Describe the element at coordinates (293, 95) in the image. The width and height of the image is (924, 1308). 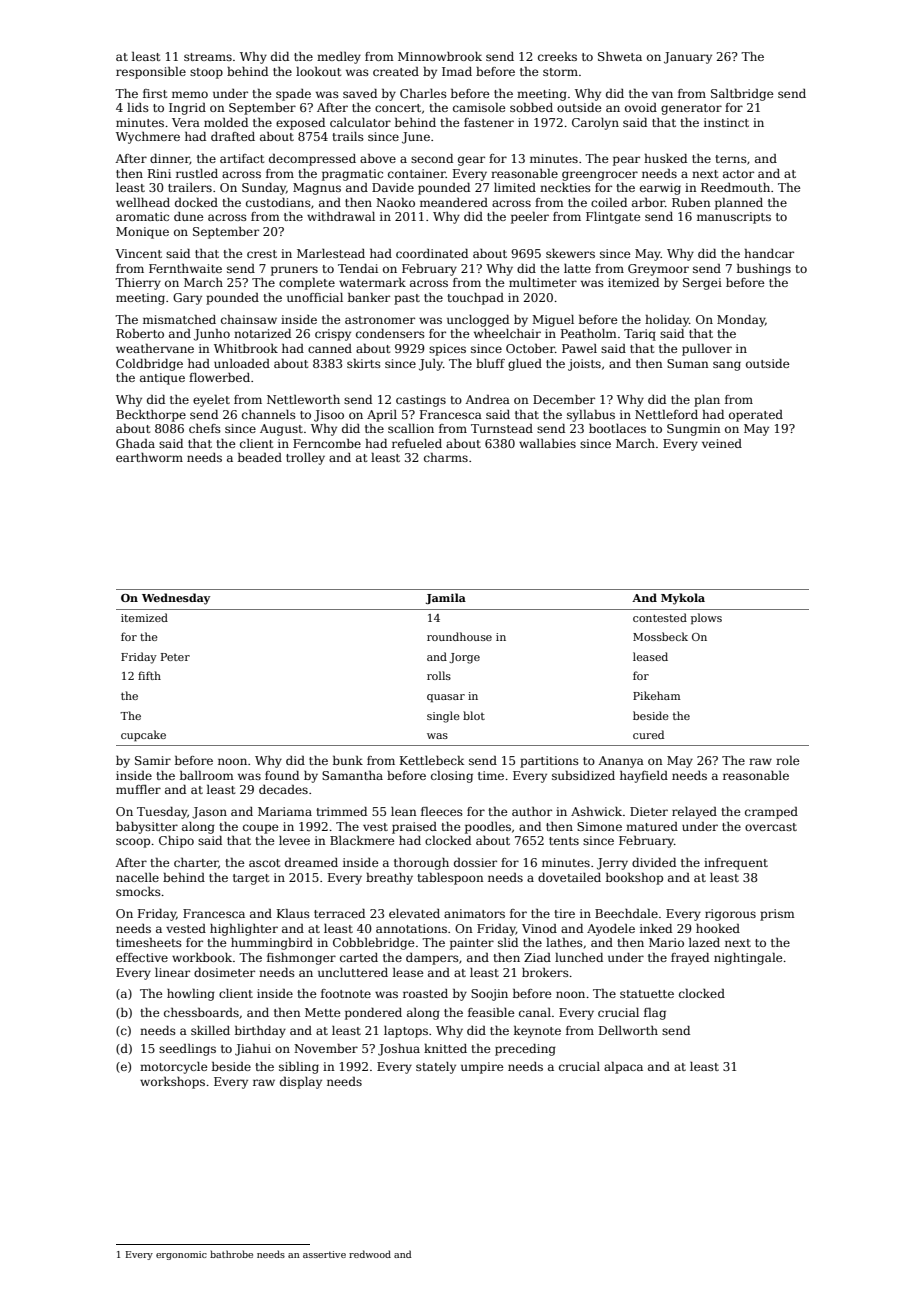
I see `spade` at that location.
